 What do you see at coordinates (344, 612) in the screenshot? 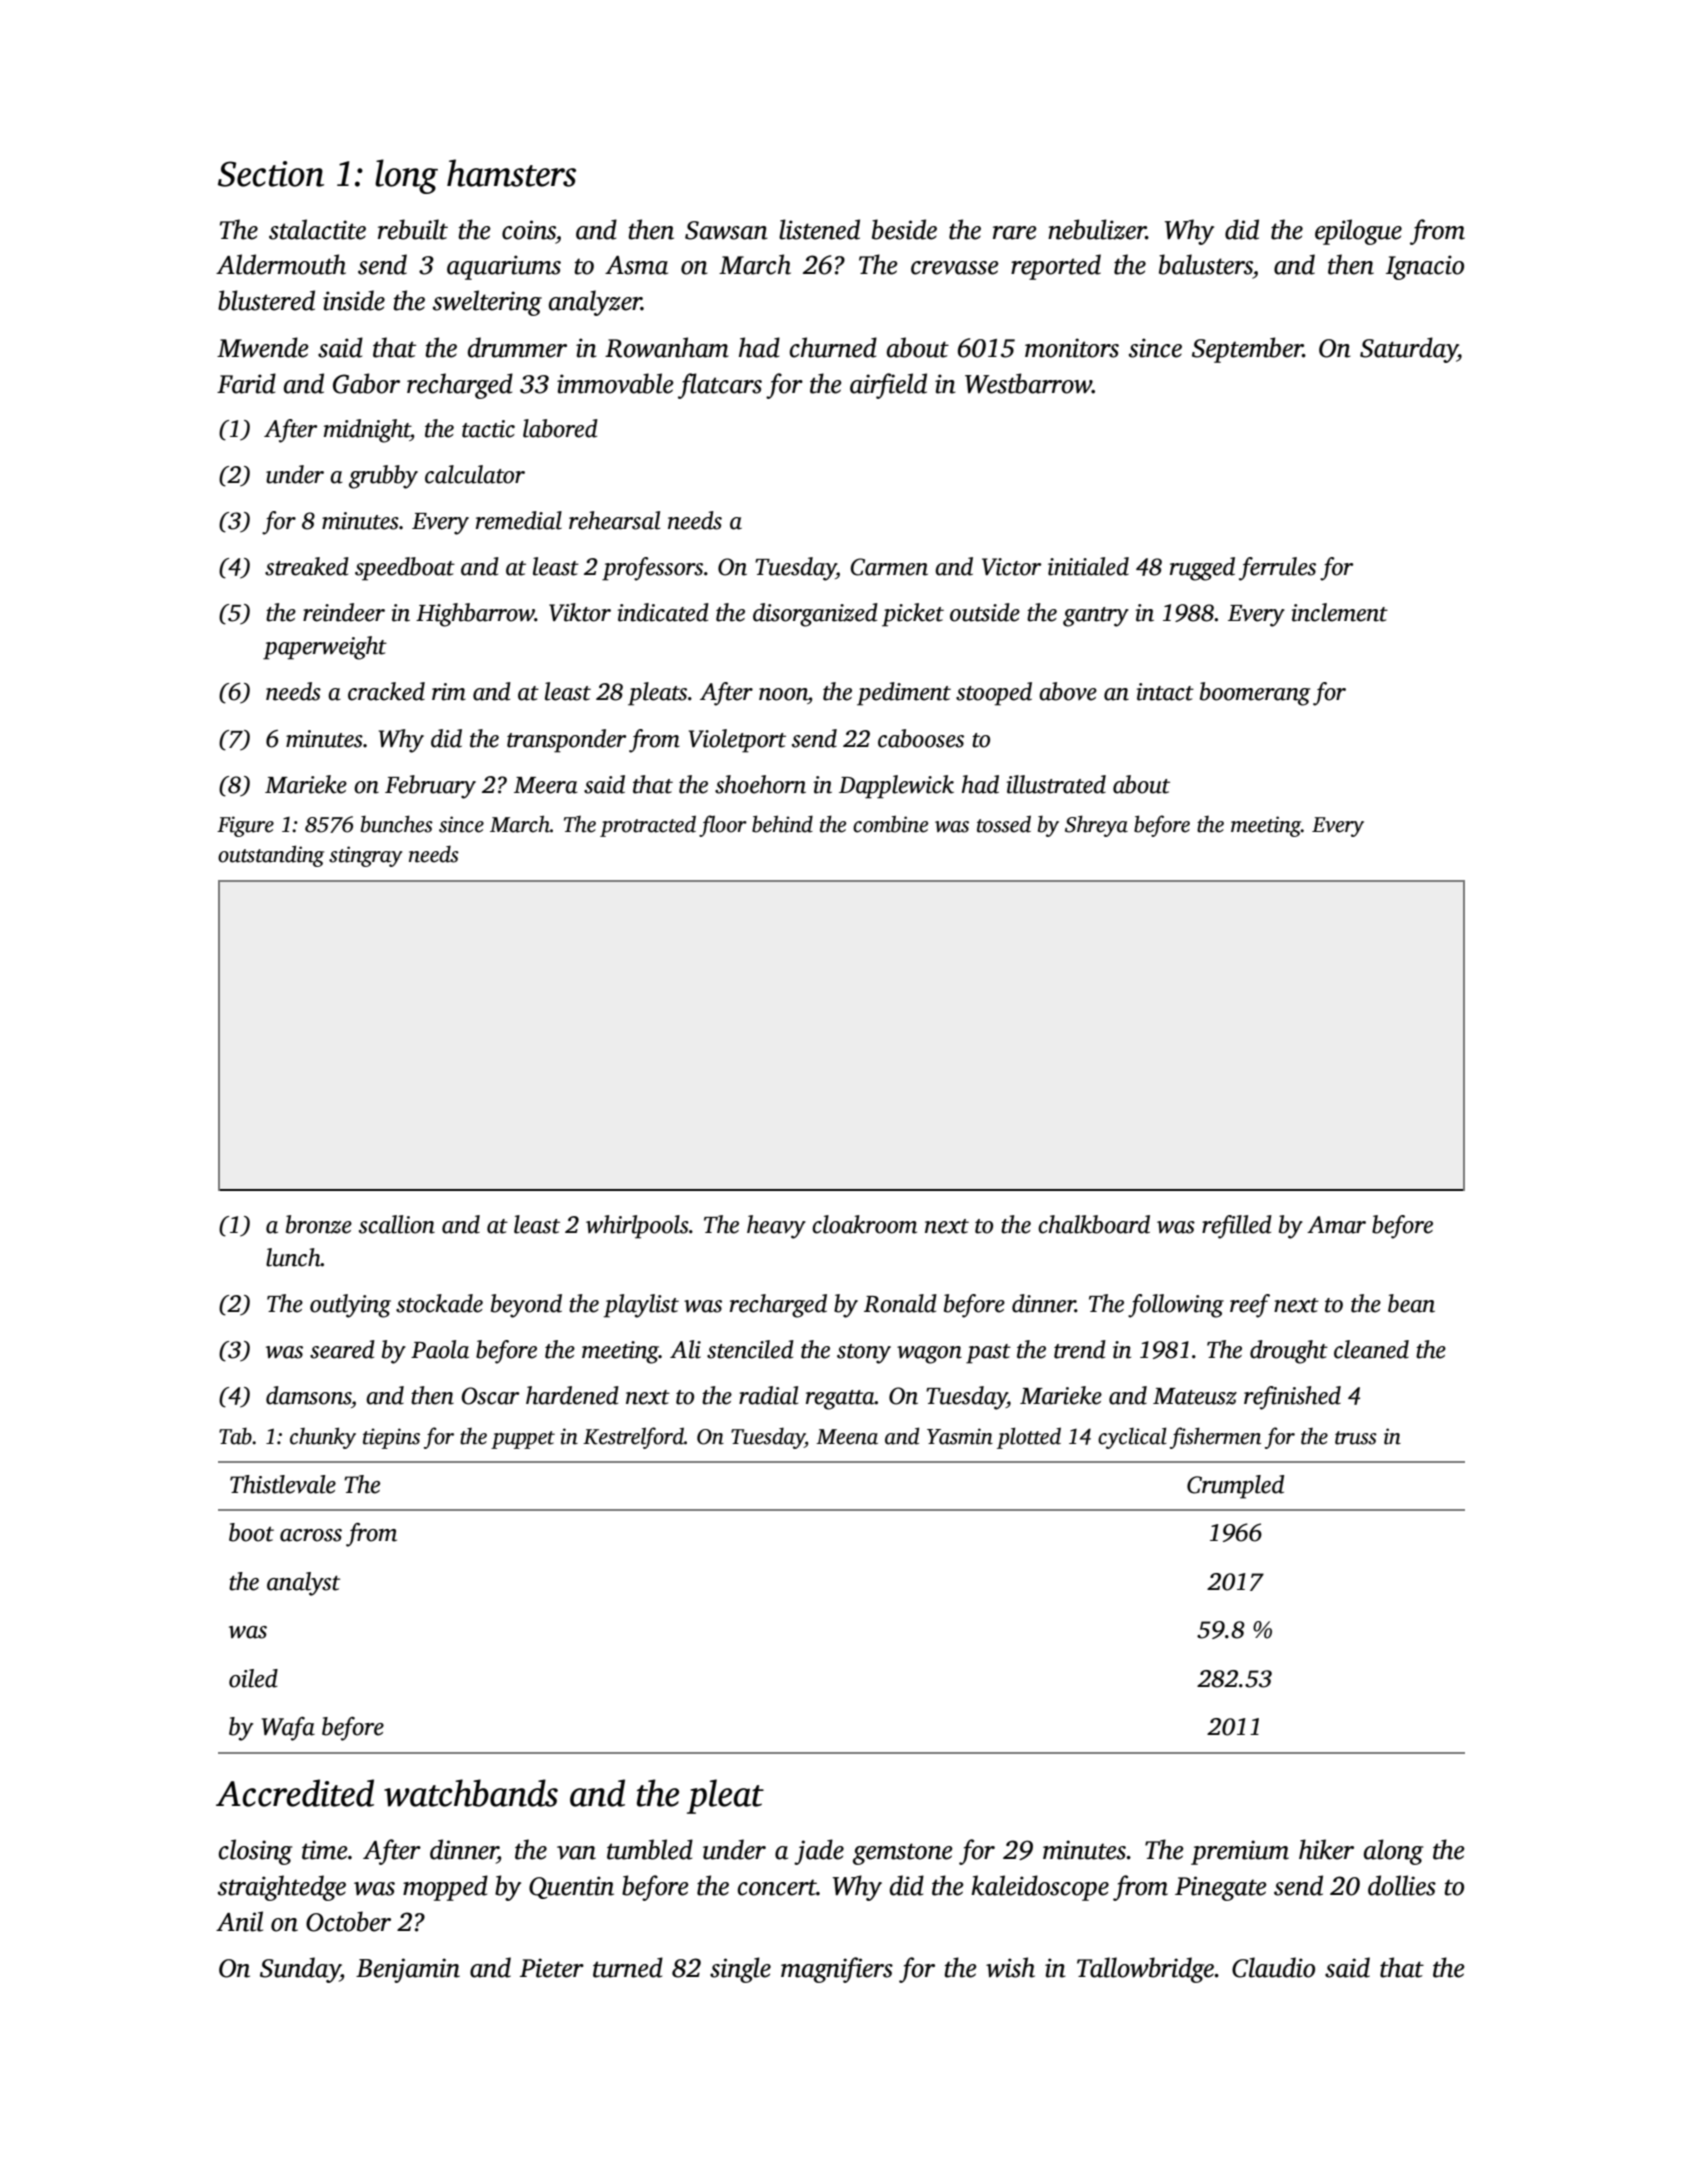
I see `reindeer` at bounding box center [344, 612].
